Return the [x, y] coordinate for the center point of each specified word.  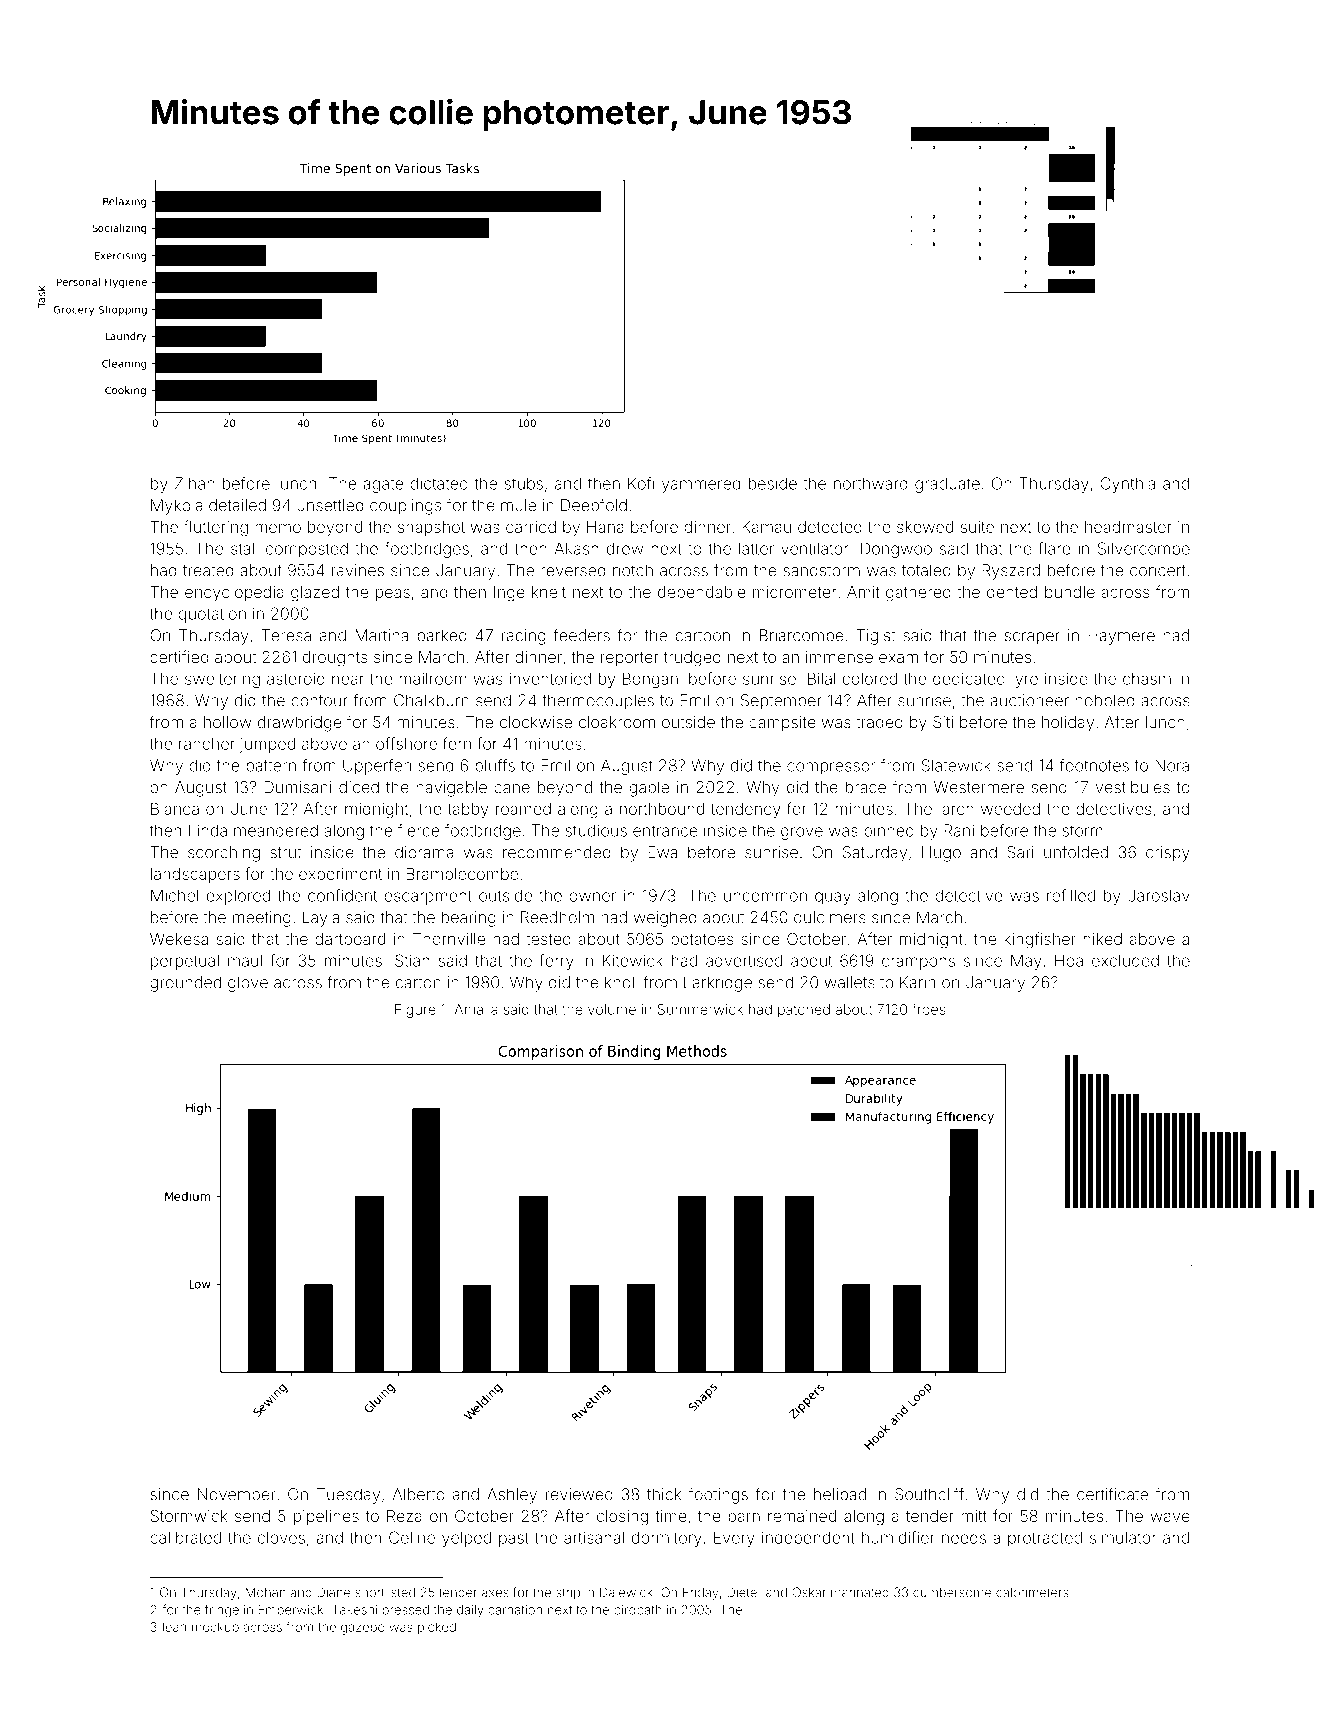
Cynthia [1127, 485]
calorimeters [1032, 1592]
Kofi [641, 483]
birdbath [638, 1610]
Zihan [195, 483]
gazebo [363, 1628]
